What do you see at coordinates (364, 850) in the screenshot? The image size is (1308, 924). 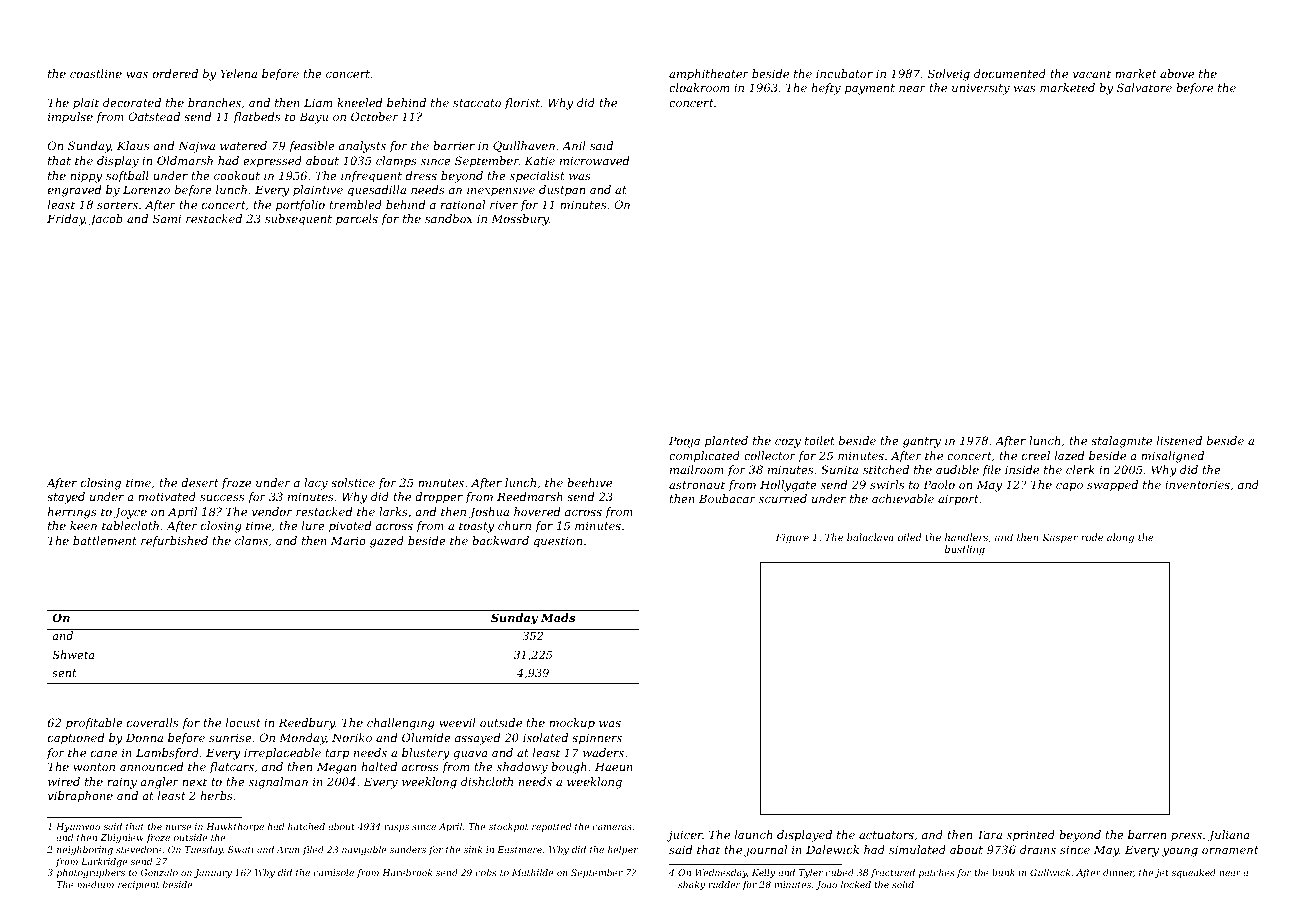 I see `navigable` at bounding box center [364, 850].
